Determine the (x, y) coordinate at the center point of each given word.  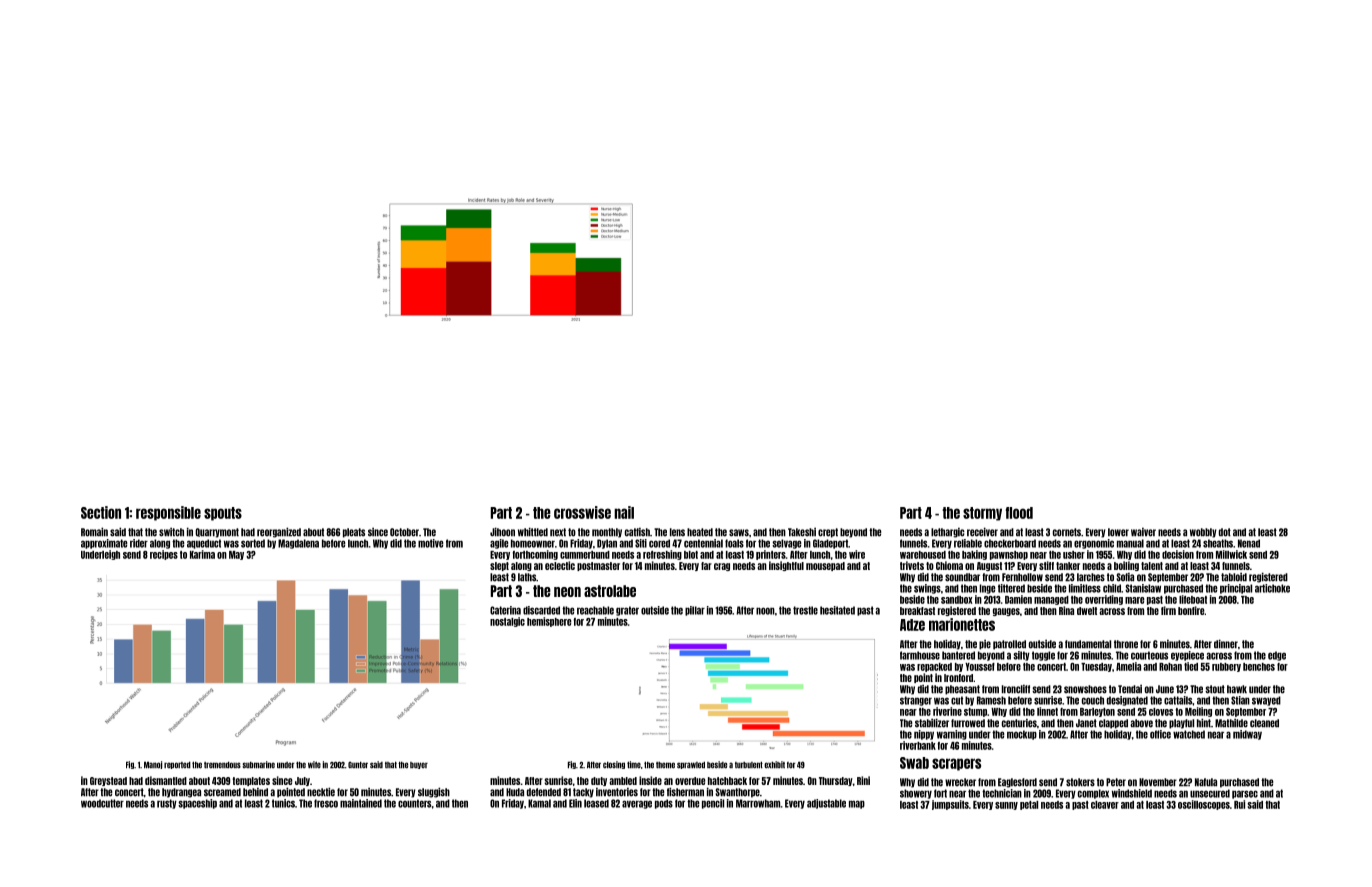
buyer (419, 765)
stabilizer (932, 723)
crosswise (582, 512)
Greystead (108, 781)
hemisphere (549, 622)
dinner (1226, 644)
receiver (982, 532)
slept (499, 566)
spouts (223, 514)
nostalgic (507, 622)
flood (1019, 513)
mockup (1022, 735)
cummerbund (585, 555)
